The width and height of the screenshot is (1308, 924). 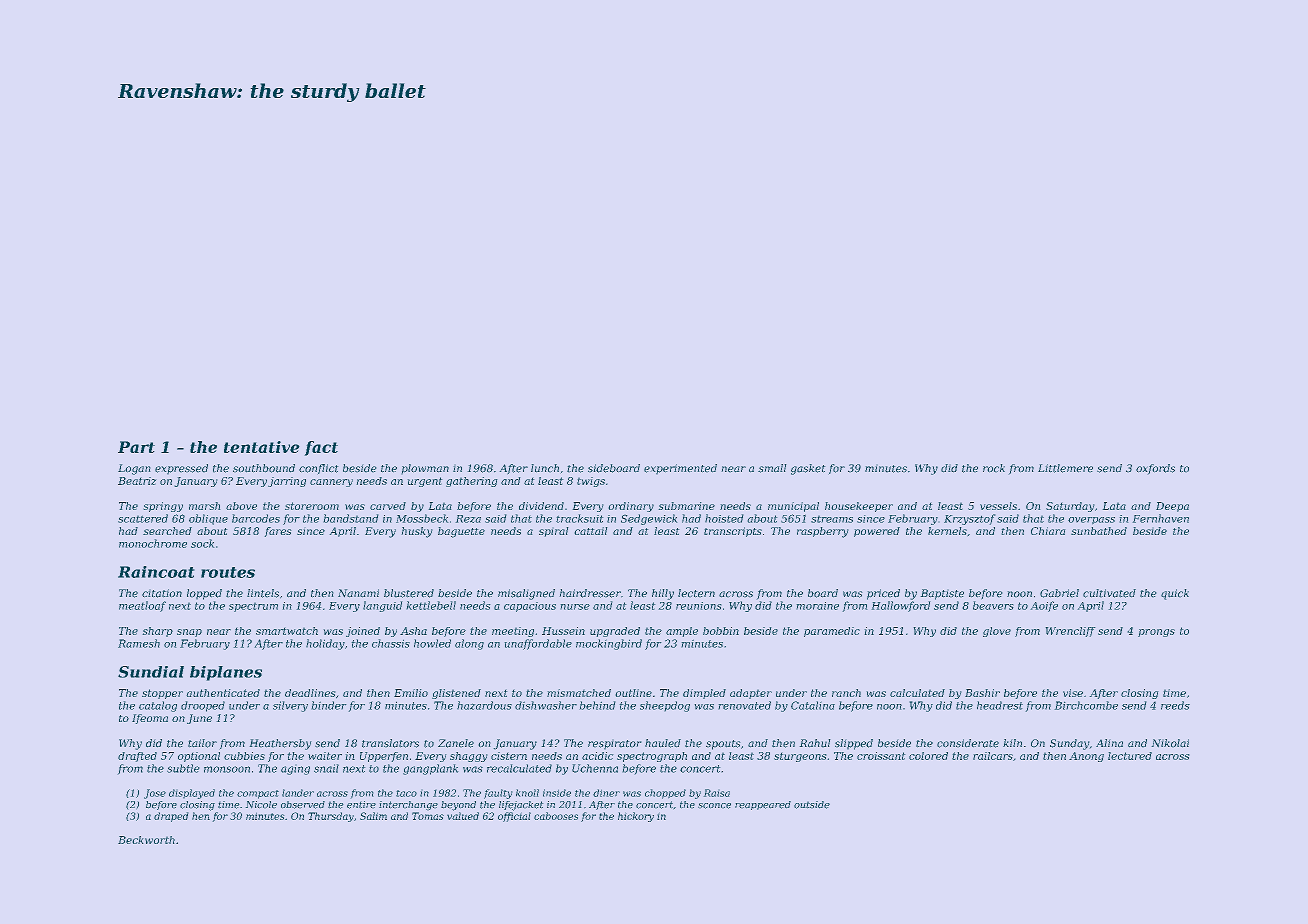 What do you see at coordinates (137, 757) in the screenshot?
I see `drafted` at bounding box center [137, 757].
